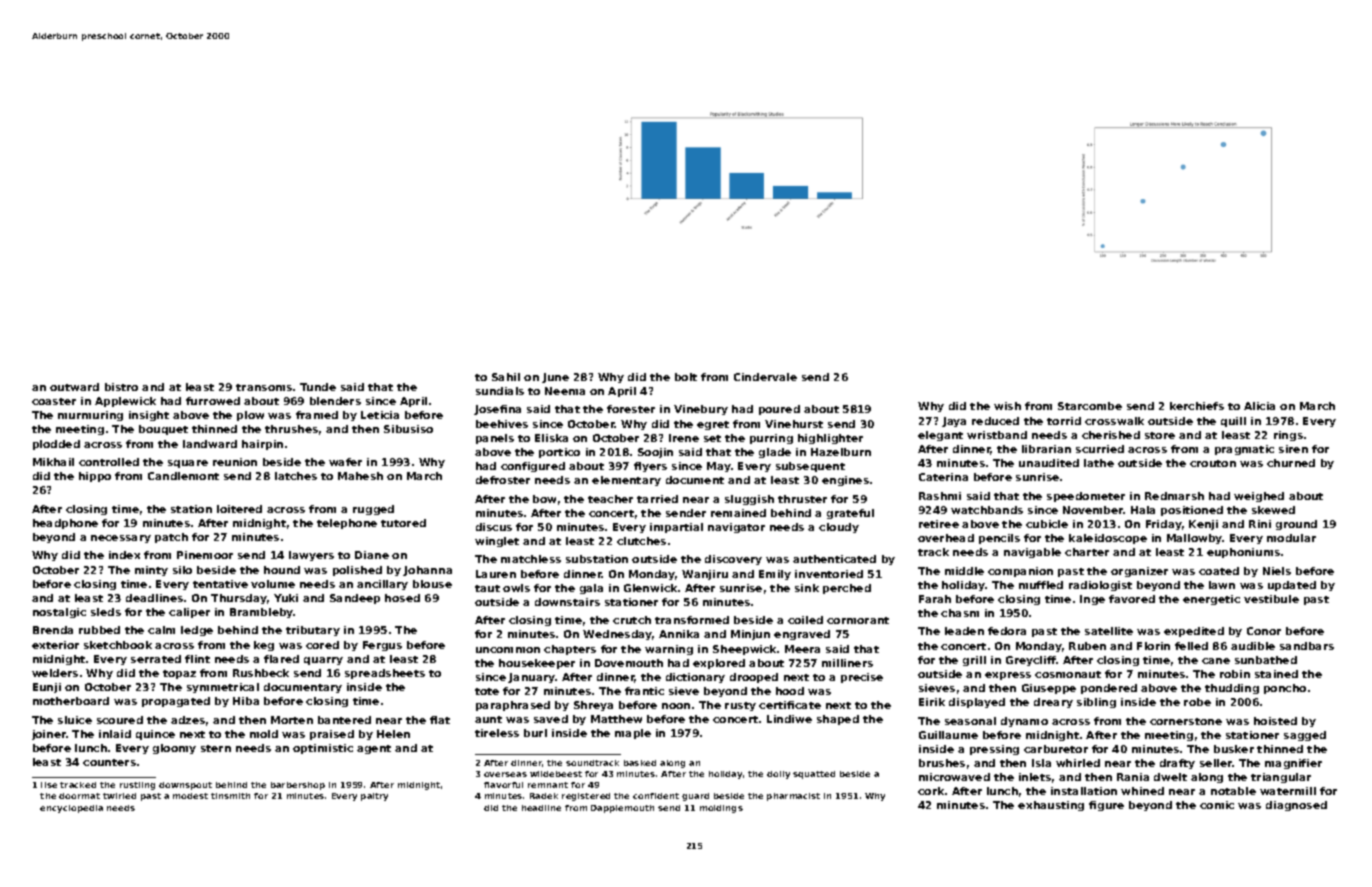 The image size is (1372, 887). What do you see at coordinates (151, 571) in the screenshot?
I see `minty` at bounding box center [151, 571].
